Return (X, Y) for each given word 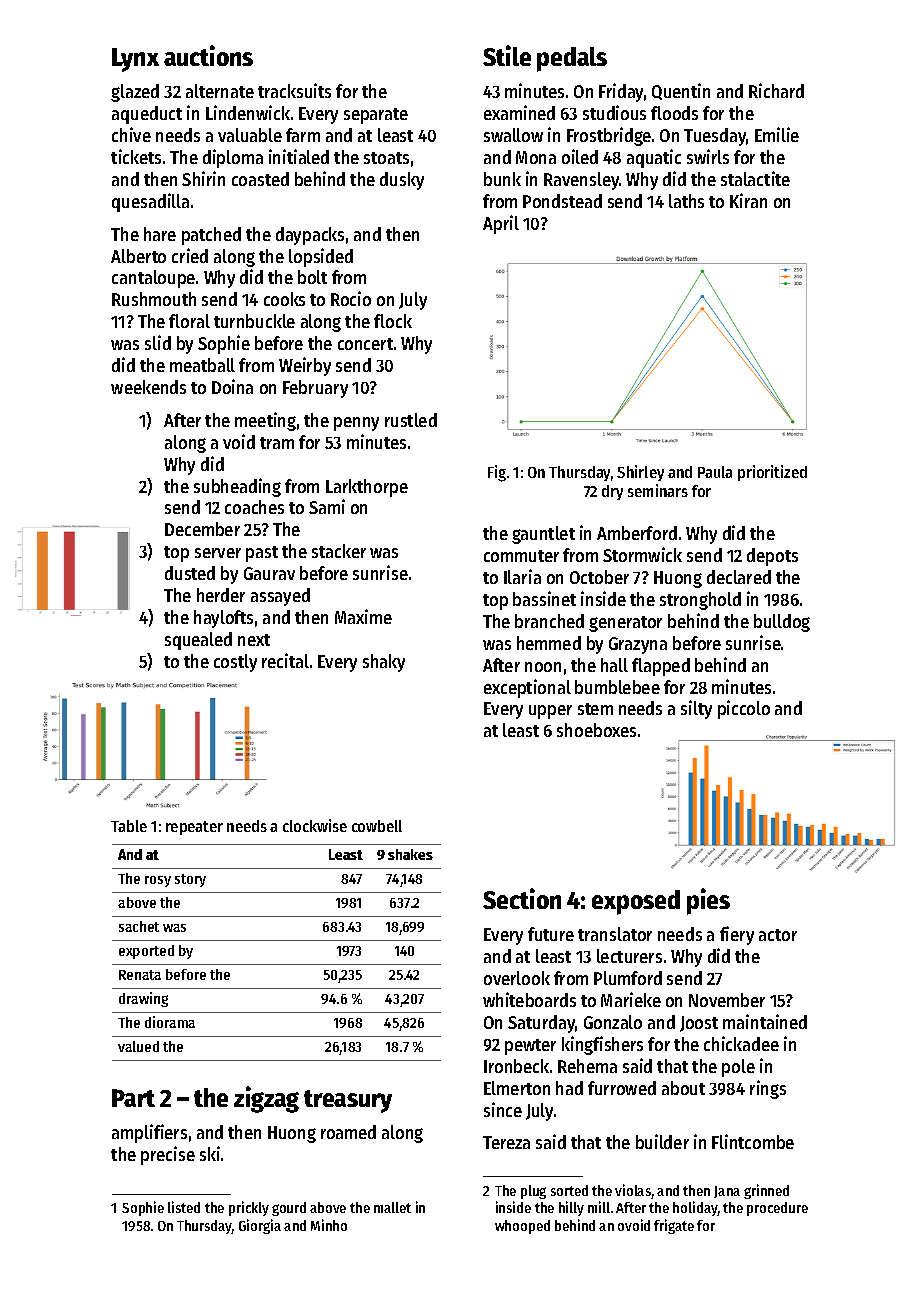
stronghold (700, 601)
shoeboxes (596, 730)
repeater (194, 828)
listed (184, 1207)
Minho (329, 1225)
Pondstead (562, 201)
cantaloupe (153, 279)
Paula (715, 472)
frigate (674, 1226)
